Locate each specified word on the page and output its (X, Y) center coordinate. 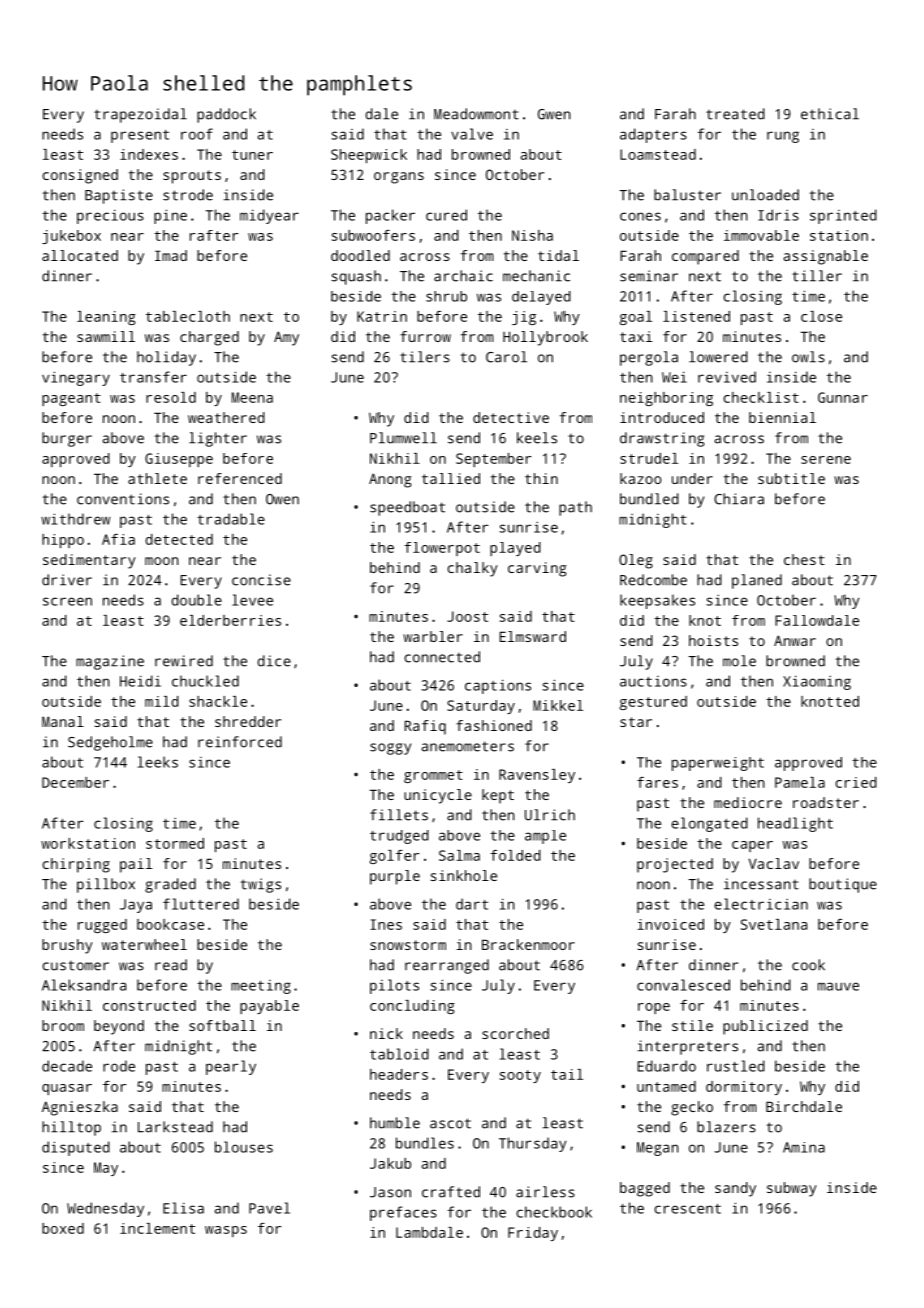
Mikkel (558, 705)
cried (856, 782)
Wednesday (105, 1209)
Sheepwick (369, 156)
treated (735, 114)
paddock (226, 115)
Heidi (140, 681)
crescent (687, 1209)
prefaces (403, 1213)
